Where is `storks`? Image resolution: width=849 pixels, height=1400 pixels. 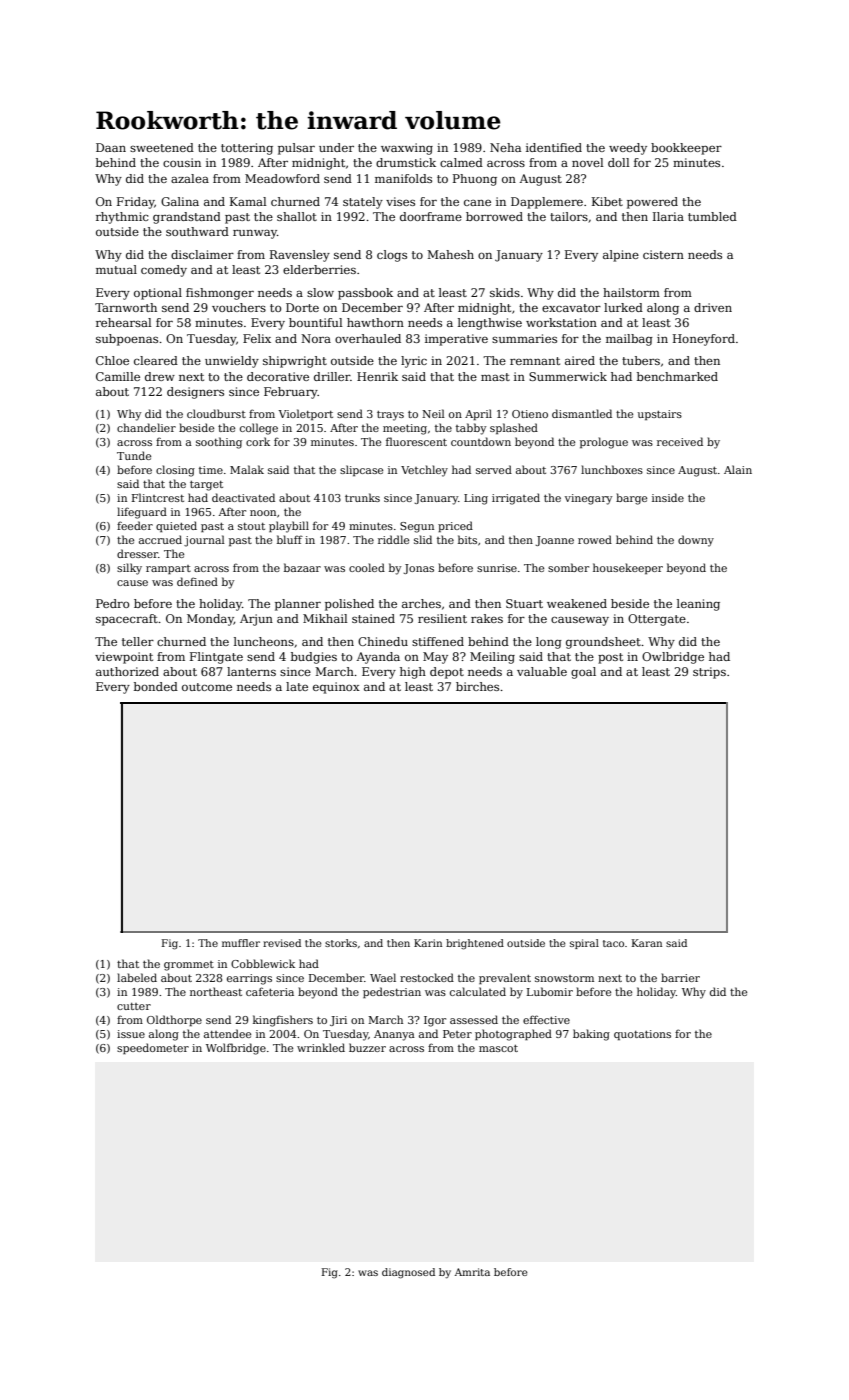 storks is located at coordinates (341, 943).
